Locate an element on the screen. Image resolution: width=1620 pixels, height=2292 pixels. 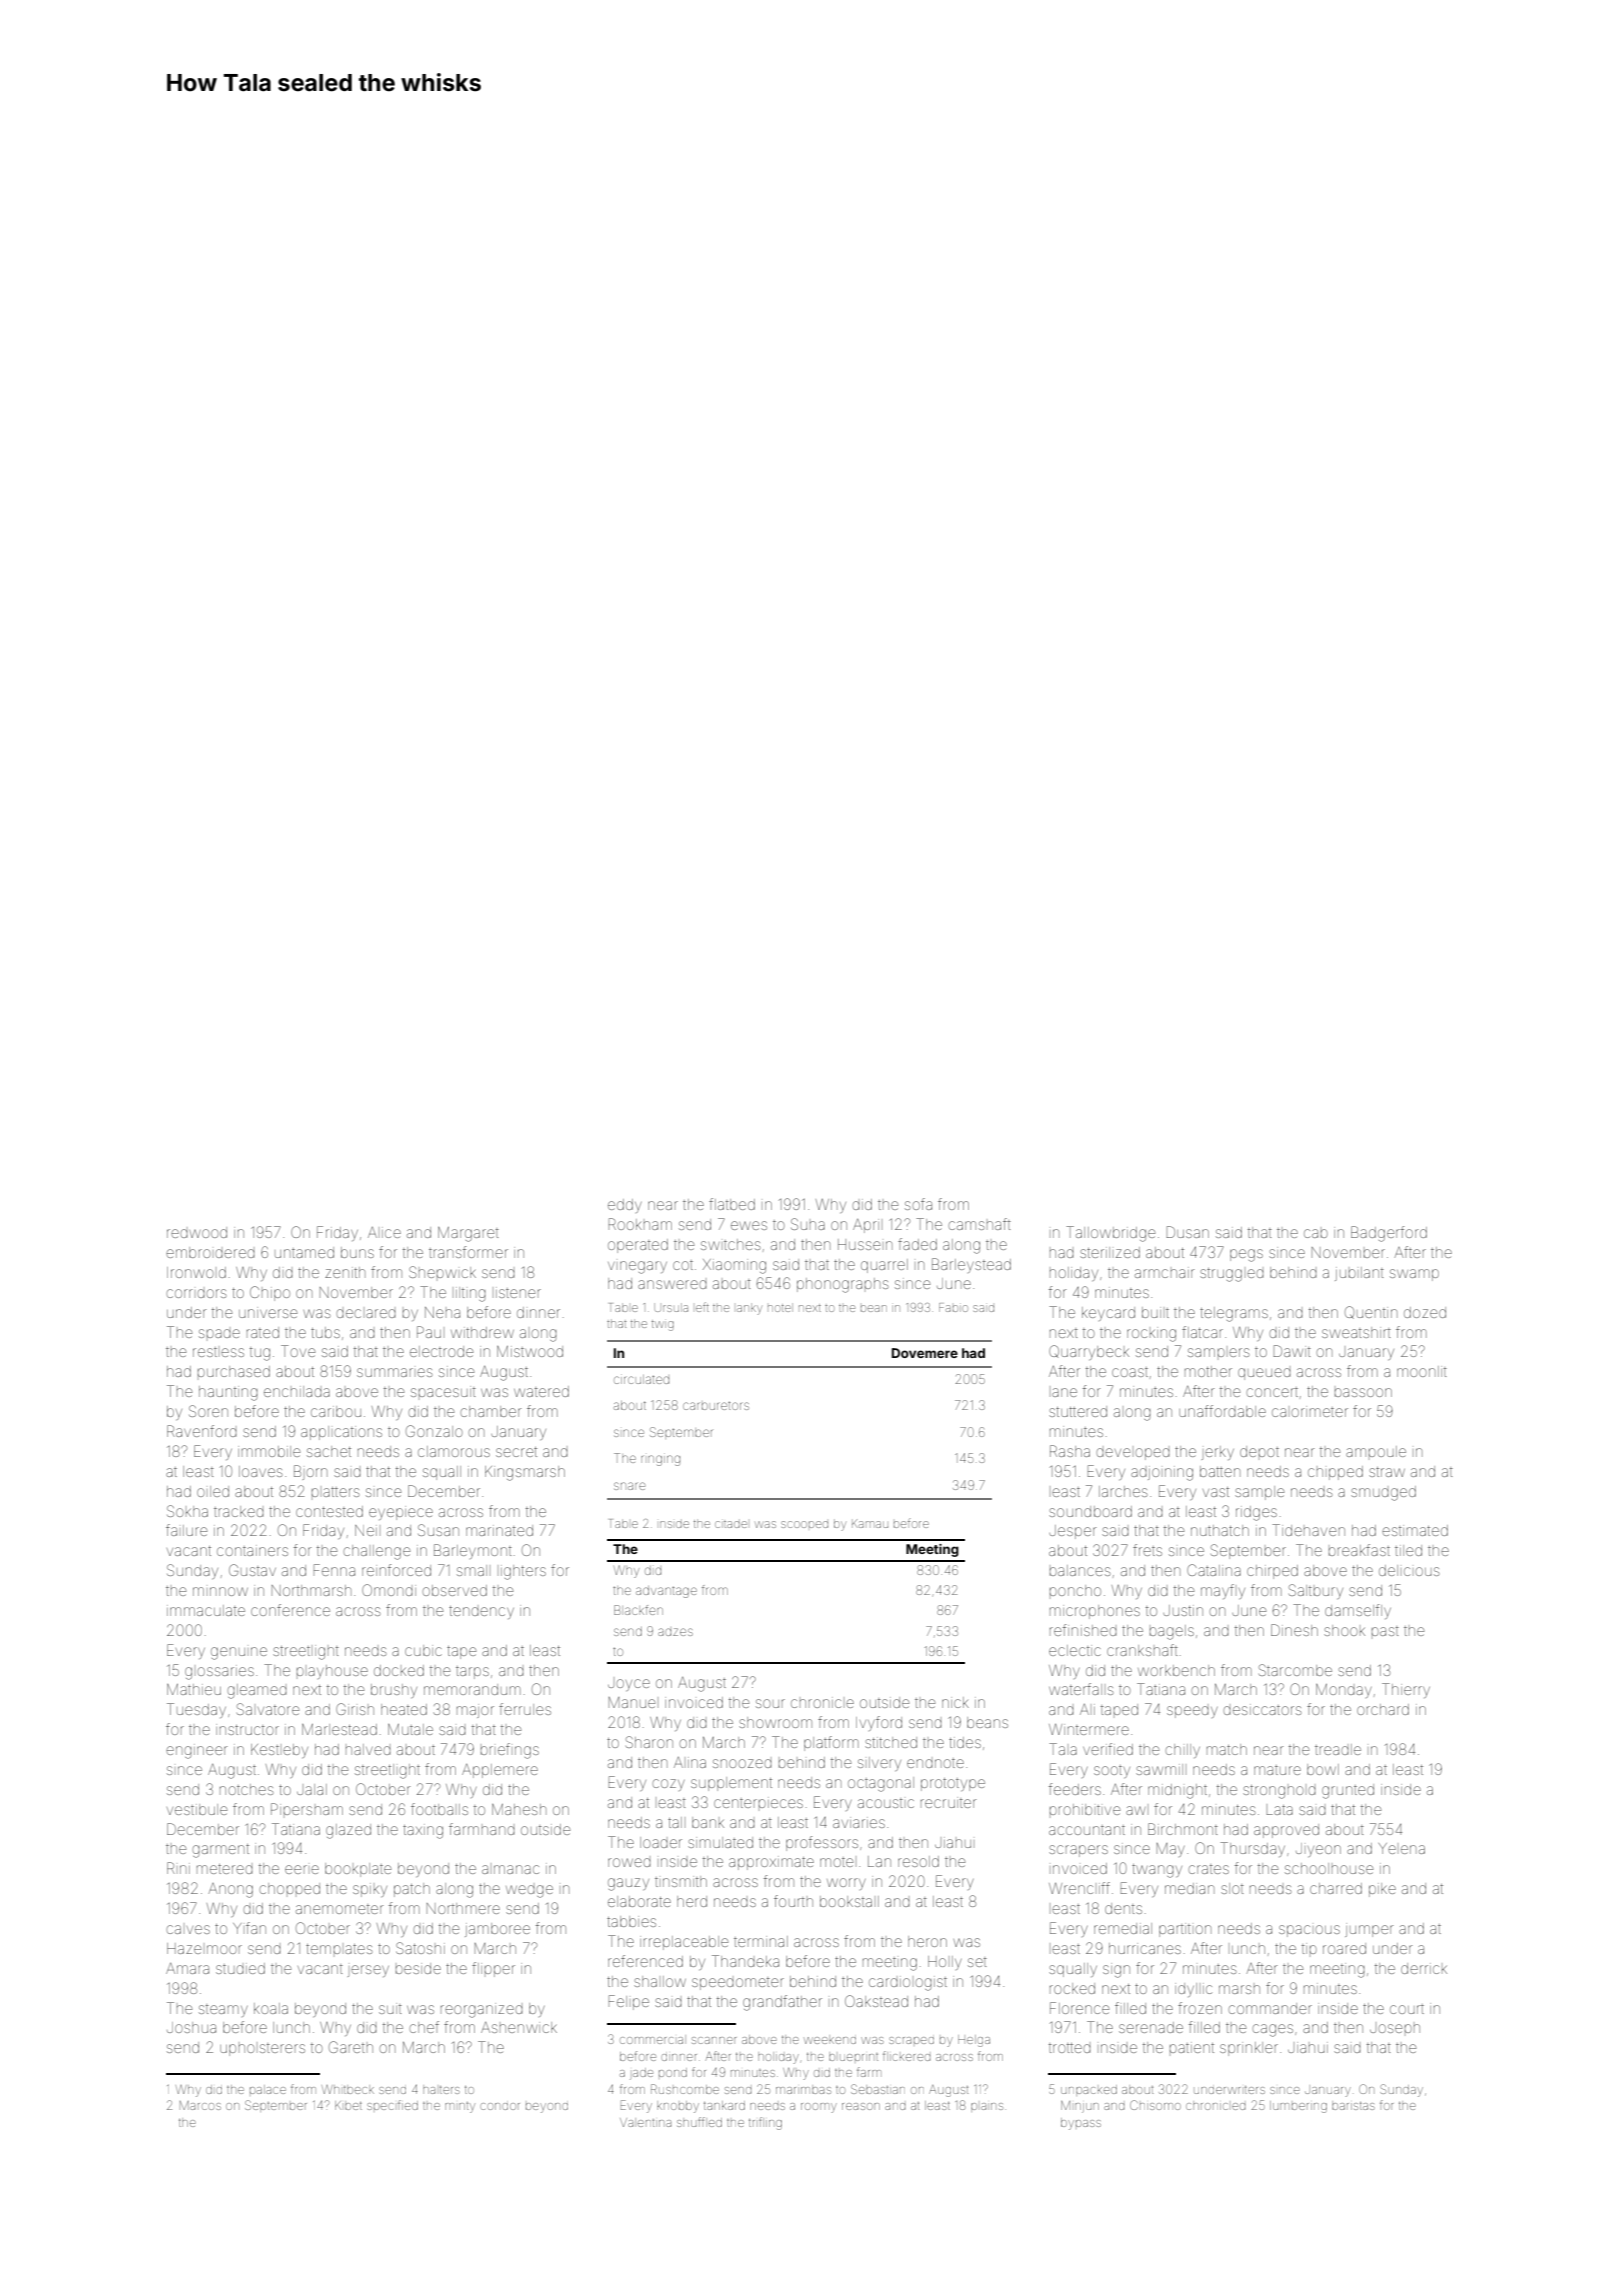
baristas is located at coordinates (1353, 2105).
